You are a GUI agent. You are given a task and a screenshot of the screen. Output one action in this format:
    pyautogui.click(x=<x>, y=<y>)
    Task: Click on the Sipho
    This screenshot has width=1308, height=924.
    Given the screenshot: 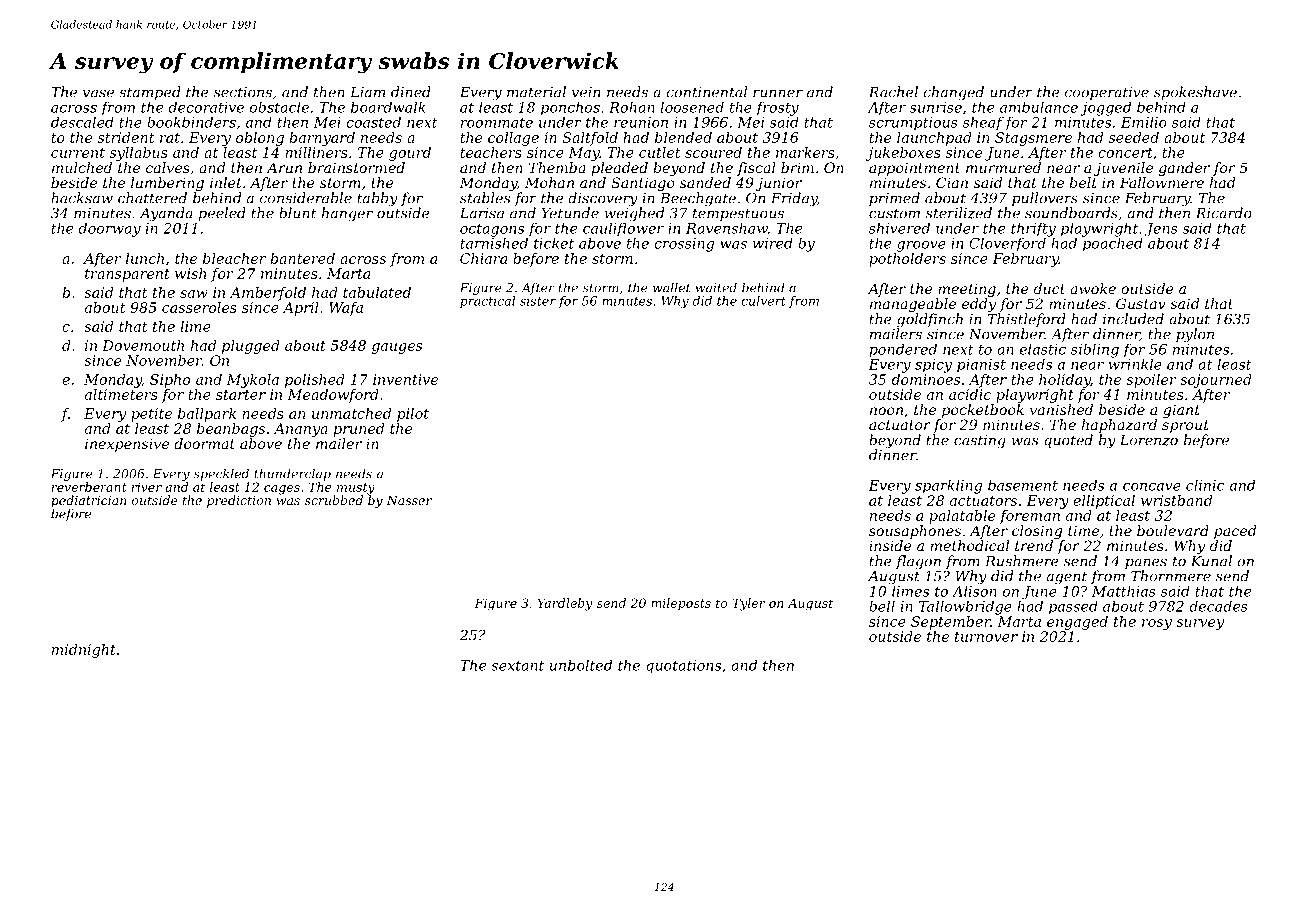 What is the action you would take?
    pyautogui.click(x=170, y=381)
